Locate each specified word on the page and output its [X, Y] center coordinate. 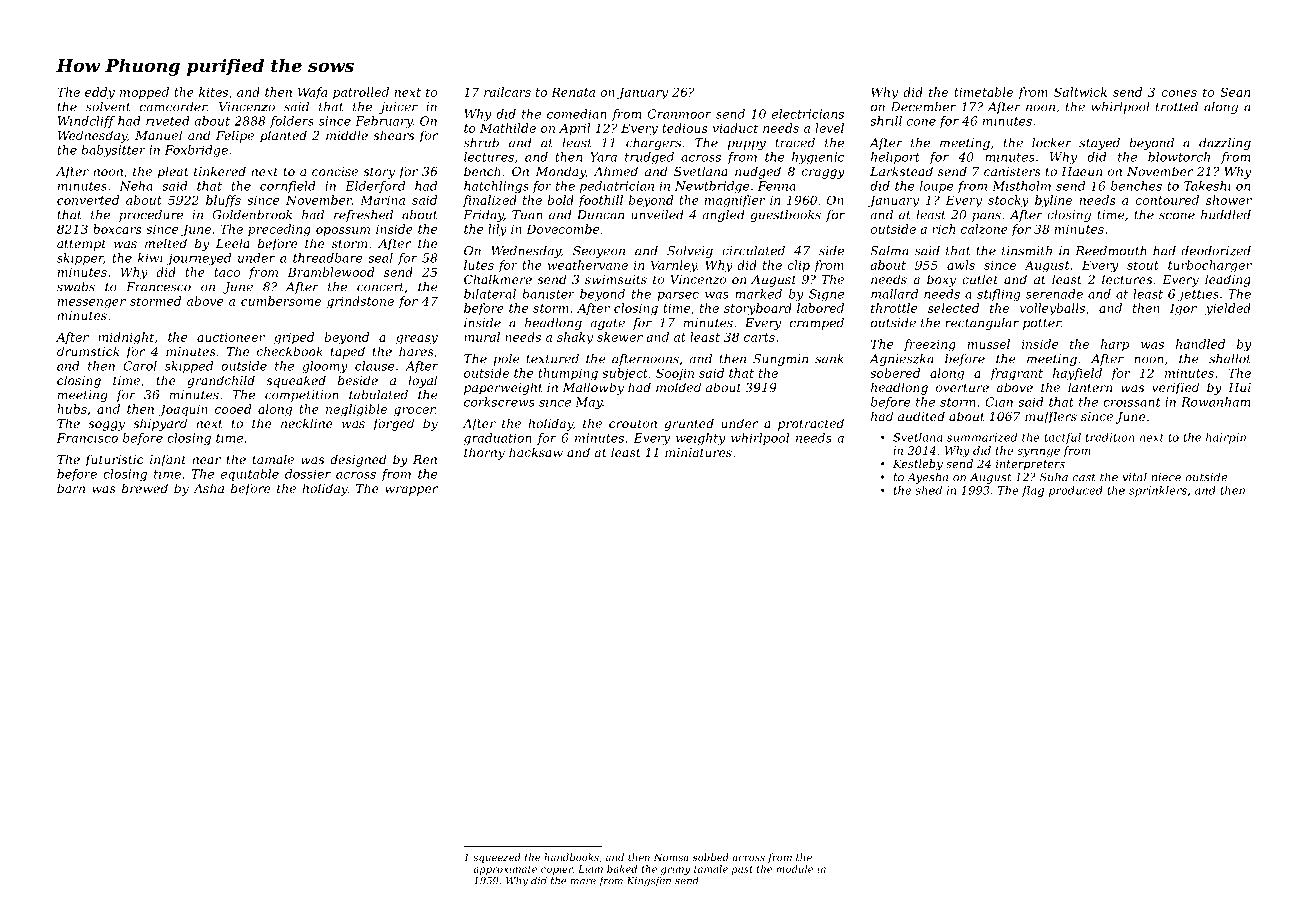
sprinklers [1158, 491]
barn [71, 488]
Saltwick [1080, 92]
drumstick [88, 351]
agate [607, 324]
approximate [505, 870]
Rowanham [1215, 402]
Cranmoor [679, 114]
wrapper [411, 491]
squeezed [497, 858]
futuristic [114, 460]
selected [953, 308]
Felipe [235, 136]
